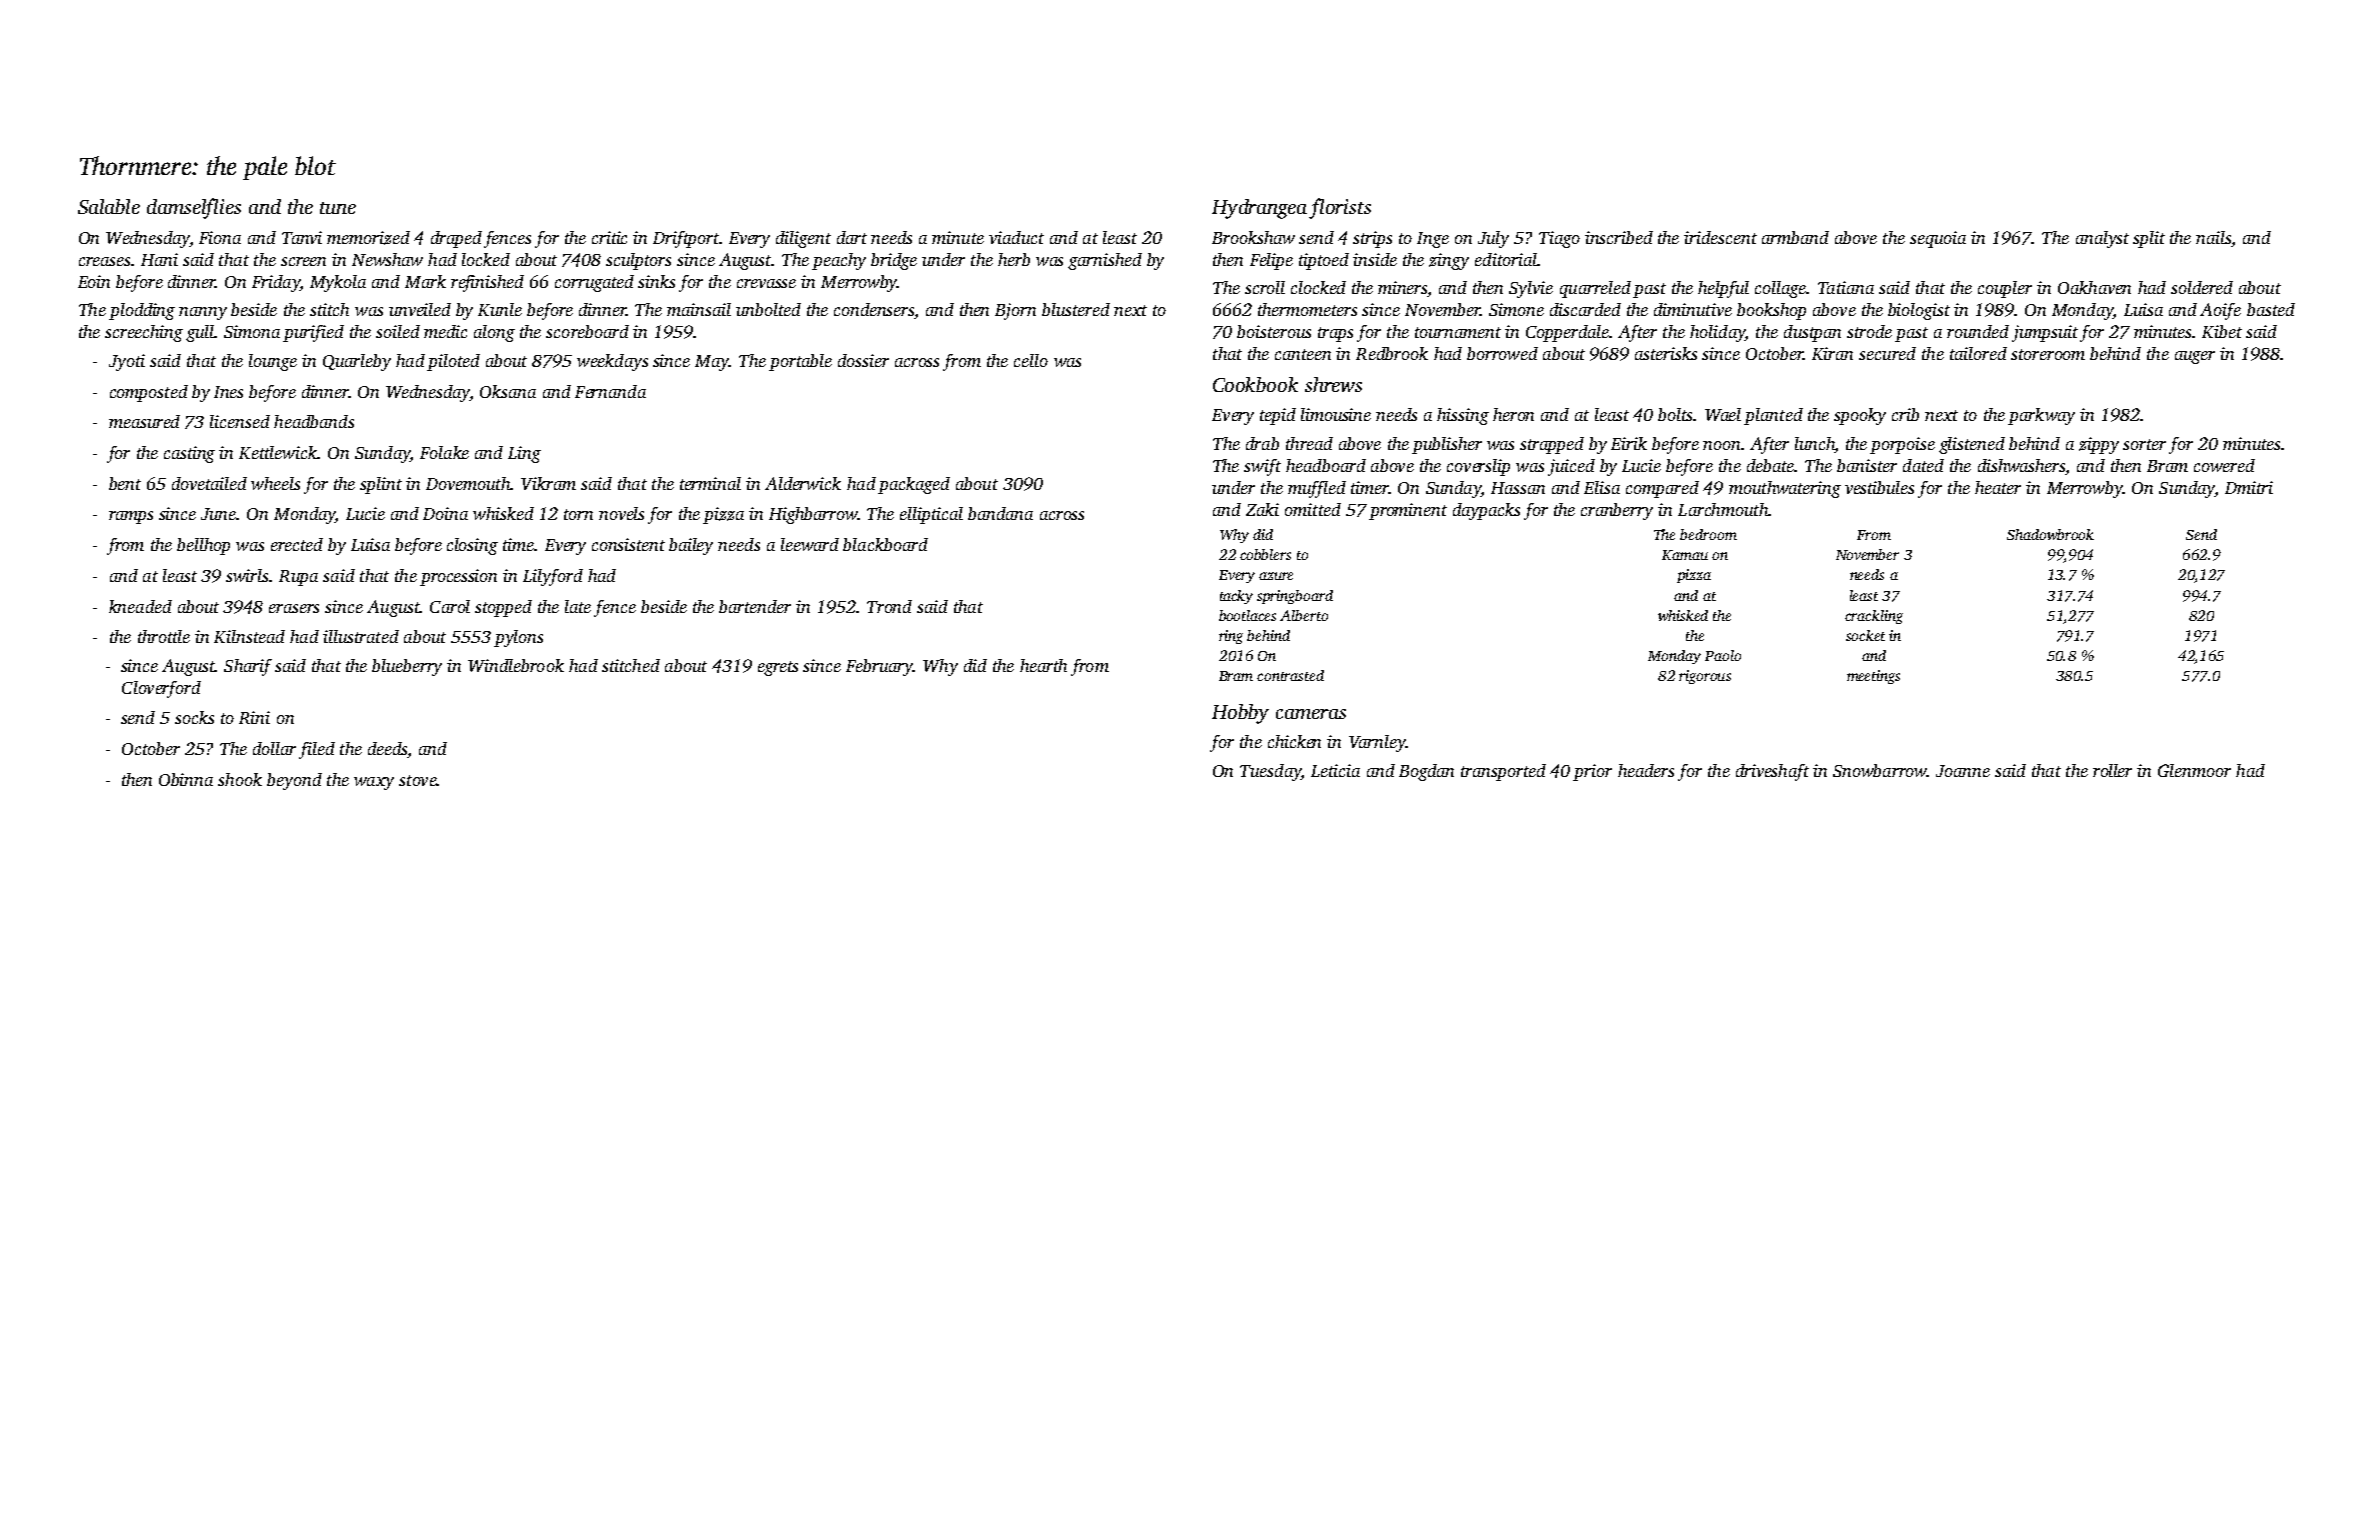 The image size is (2380, 1540). Describe the element at coordinates (1259, 209) in the screenshot. I see `Hydrangea` at that location.
